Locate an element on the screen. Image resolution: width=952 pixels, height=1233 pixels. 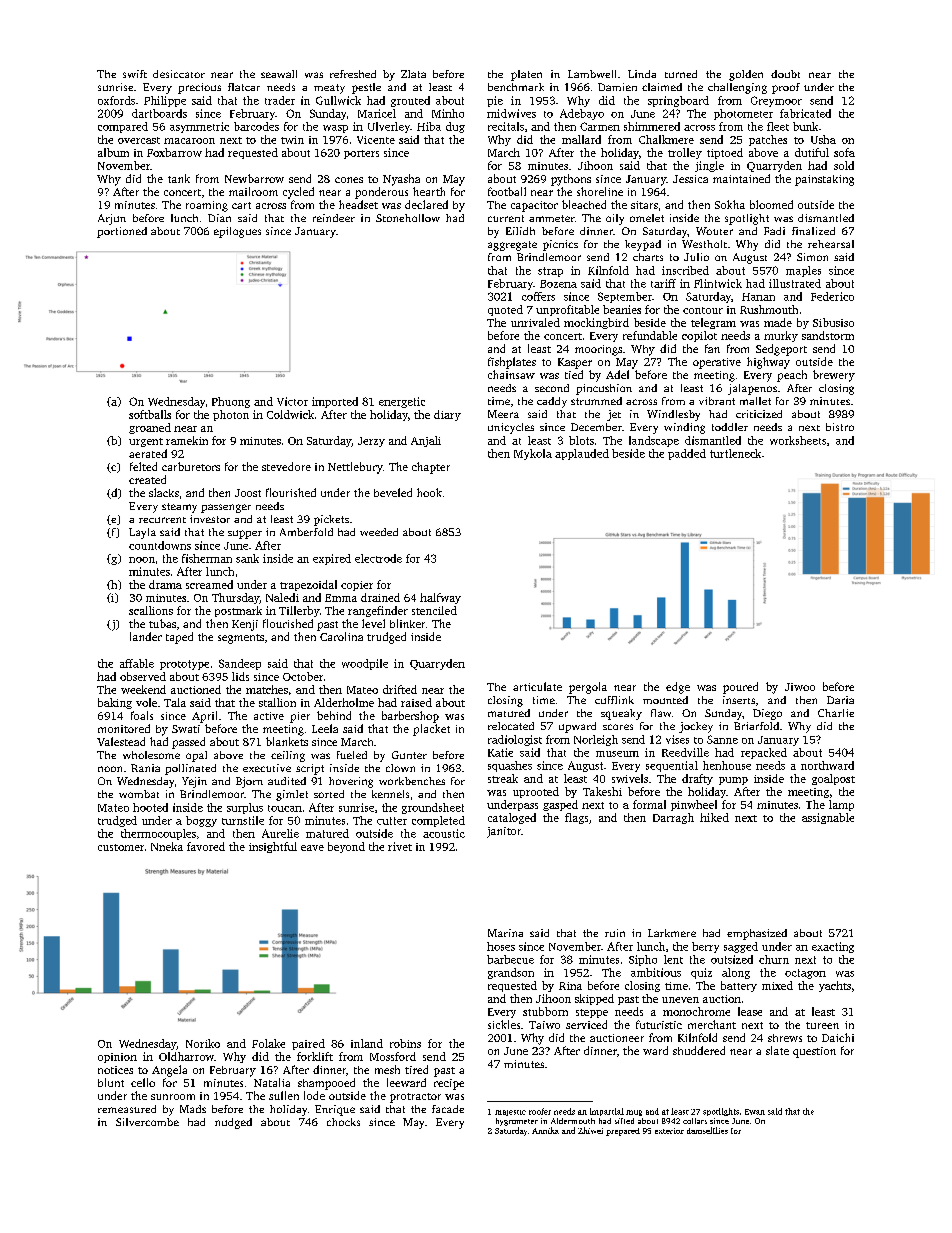
Phuong is located at coordinates (231, 402).
